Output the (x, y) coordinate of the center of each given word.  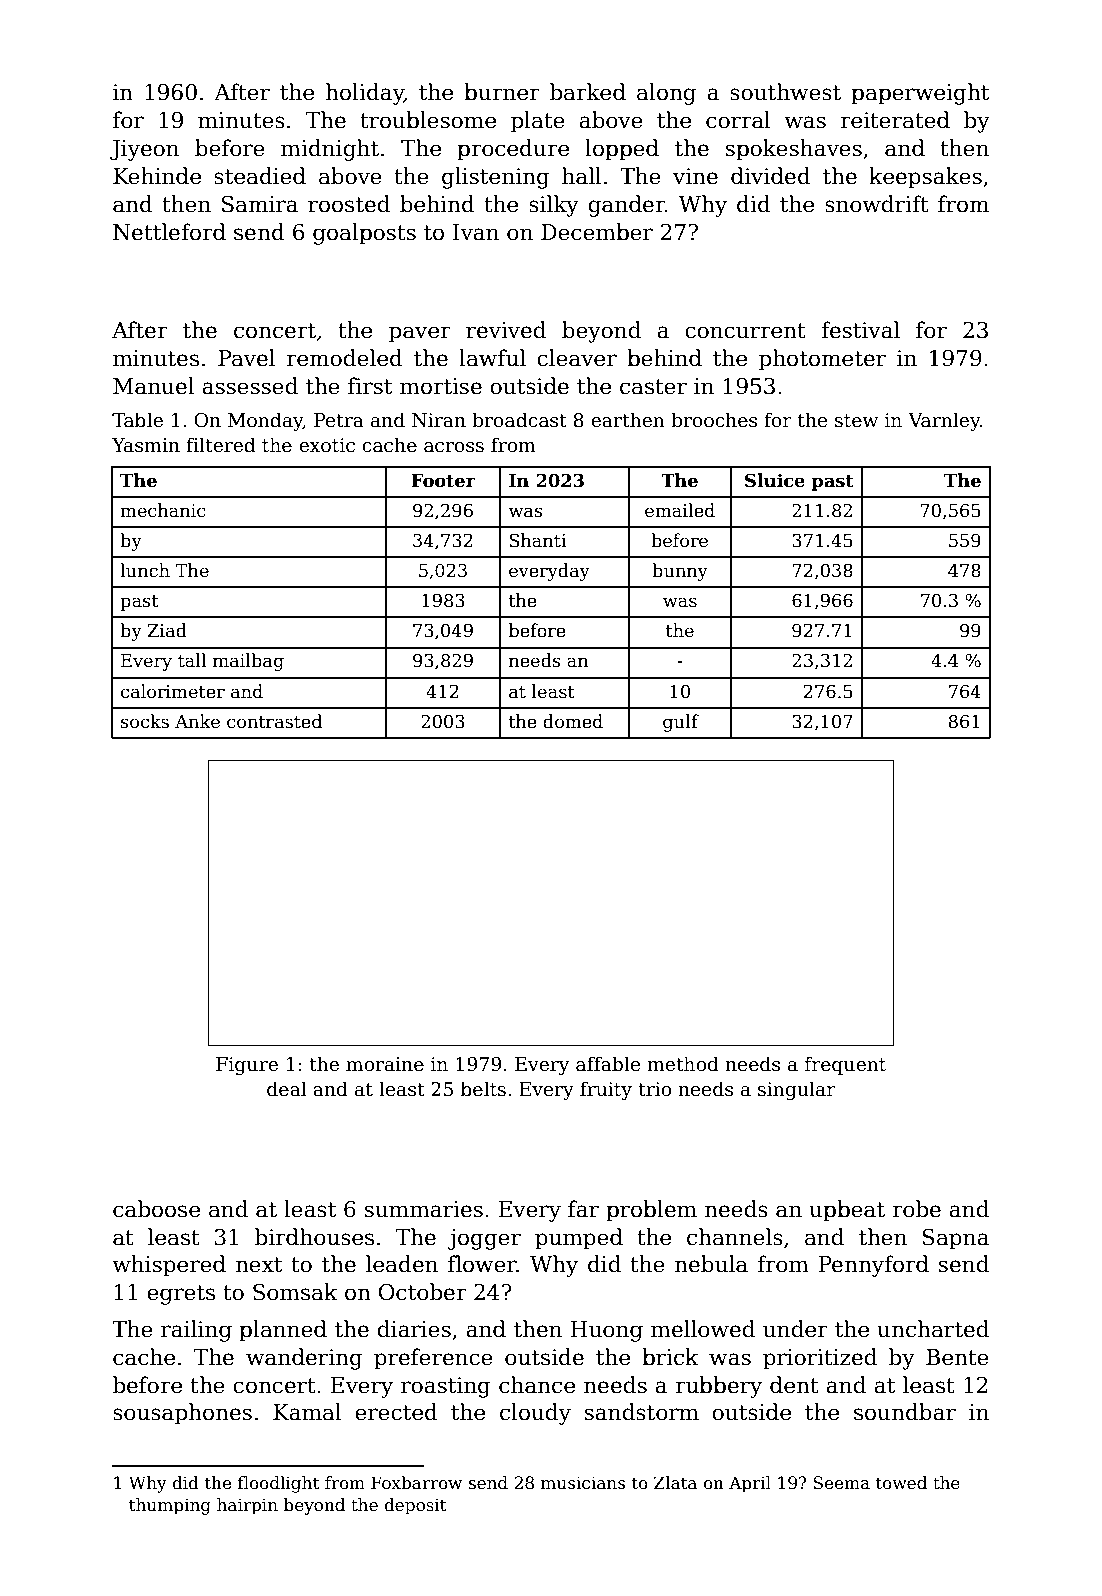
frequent (845, 1065)
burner (502, 92)
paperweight (920, 94)
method (683, 1064)
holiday (365, 94)
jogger (484, 1239)
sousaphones (182, 1414)
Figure (247, 1066)
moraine (385, 1064)
